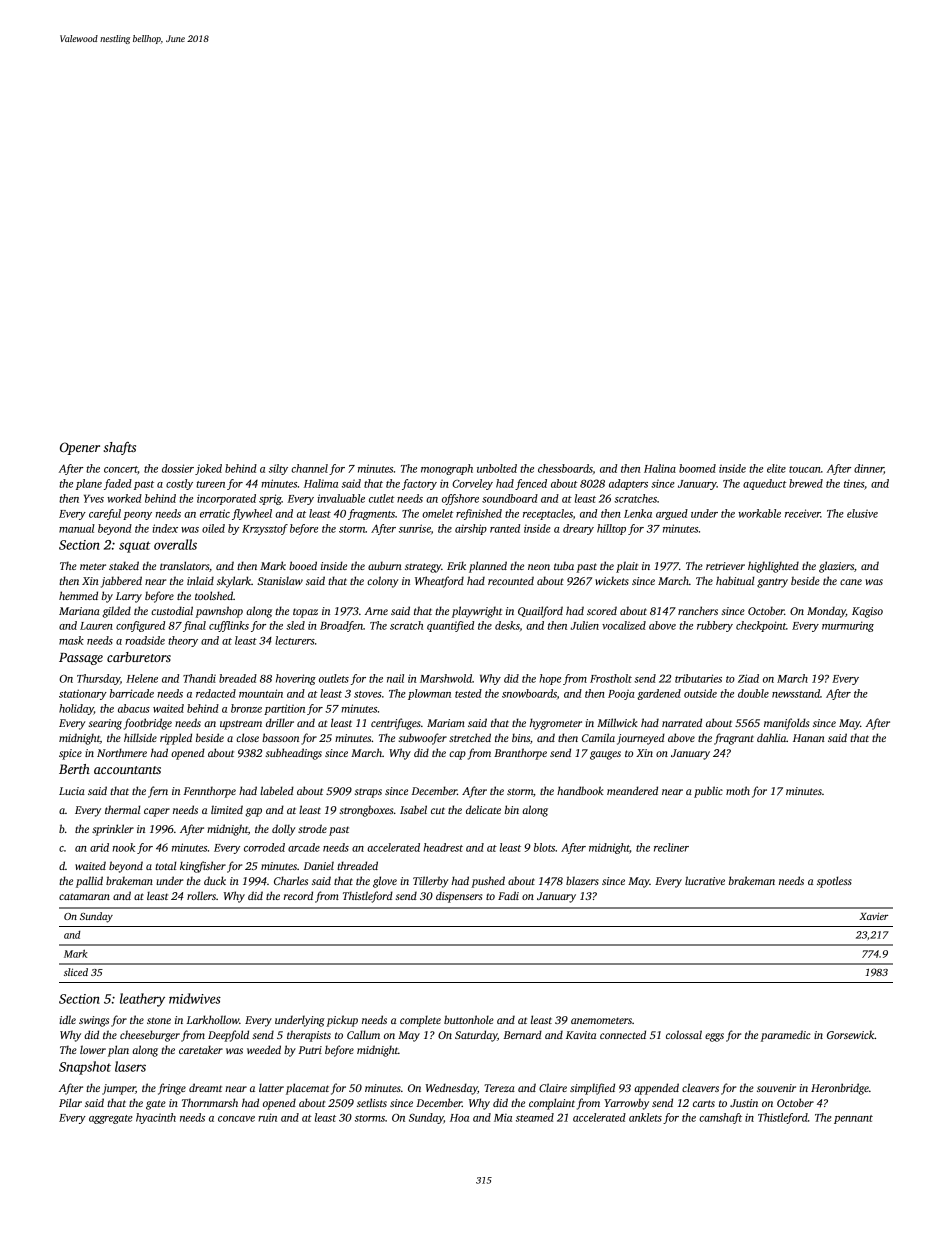  I want to click on caretaker, so click(201, 1049).
